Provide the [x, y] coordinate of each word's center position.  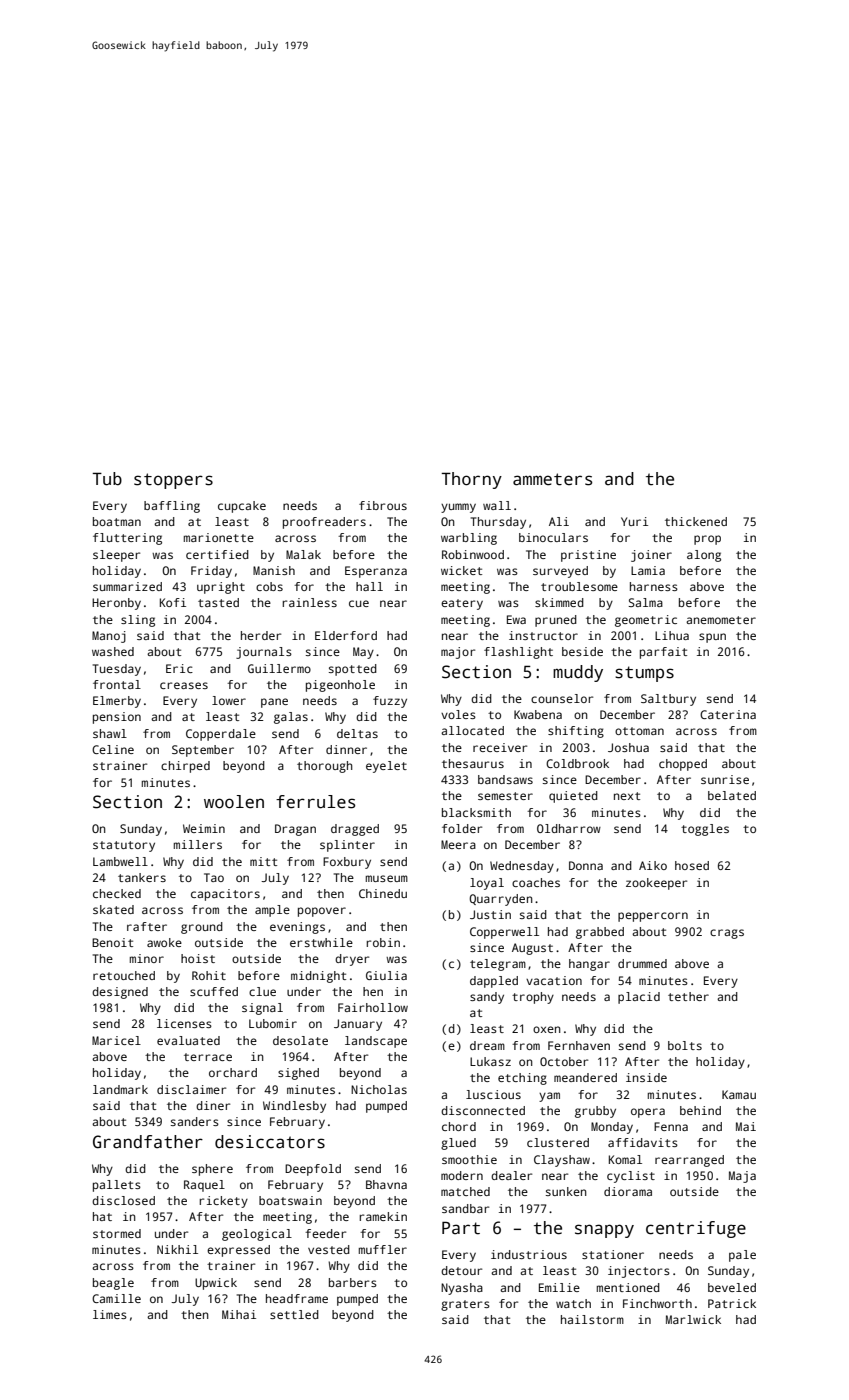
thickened [696, 521]
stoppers [173, 481]
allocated [472, 730]
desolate [300, 1040]
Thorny [471, 480]
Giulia [386, 975]
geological [257, 1235]
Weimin [204, 828]
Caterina [728, 714]
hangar [589, 965]
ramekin [383, 1216]
